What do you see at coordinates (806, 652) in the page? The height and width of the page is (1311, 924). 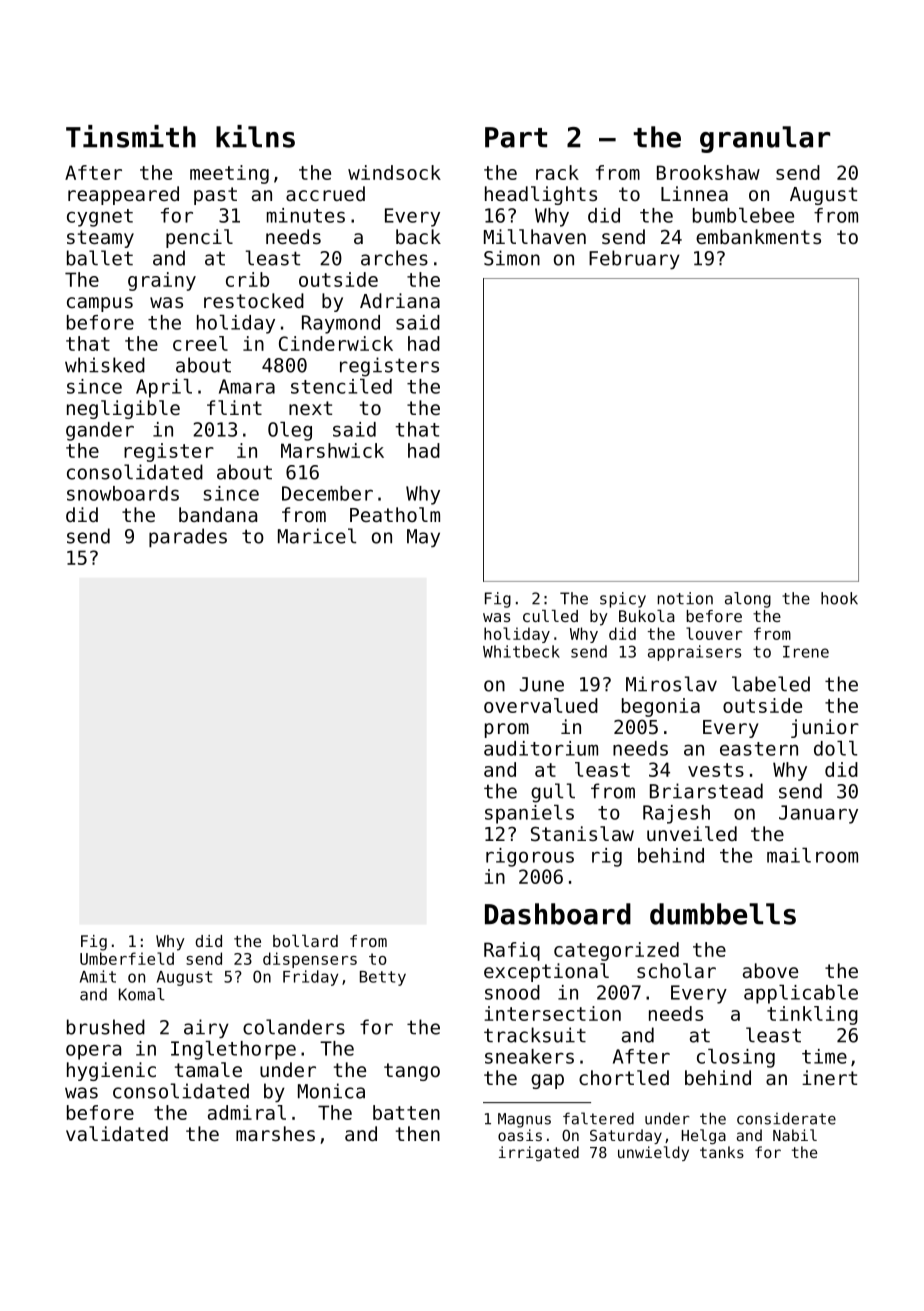 I see `Irene` at bounding box center [806, 652].
